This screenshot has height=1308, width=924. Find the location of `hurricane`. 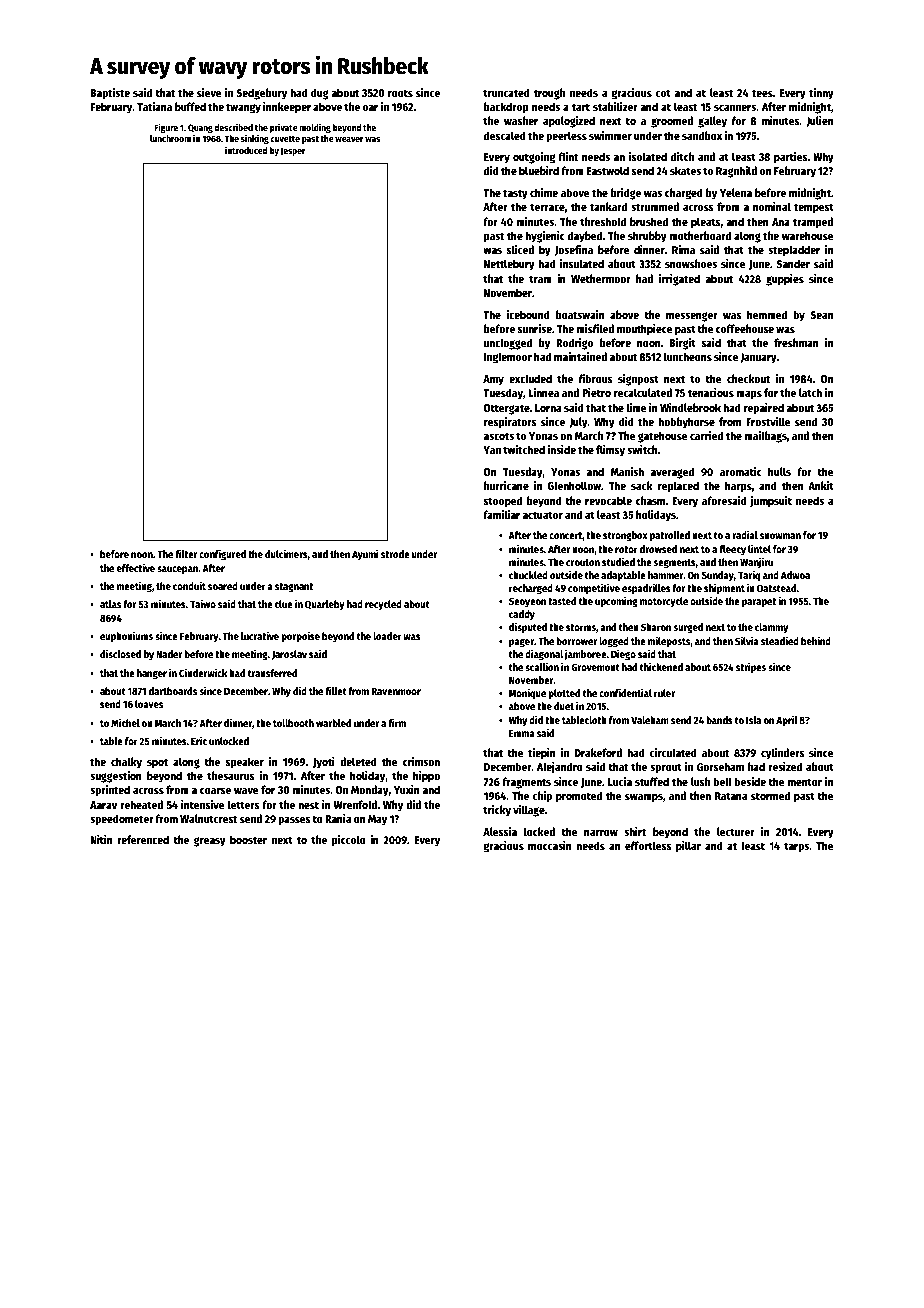

hurricane is located at coordinates (506, 485).
